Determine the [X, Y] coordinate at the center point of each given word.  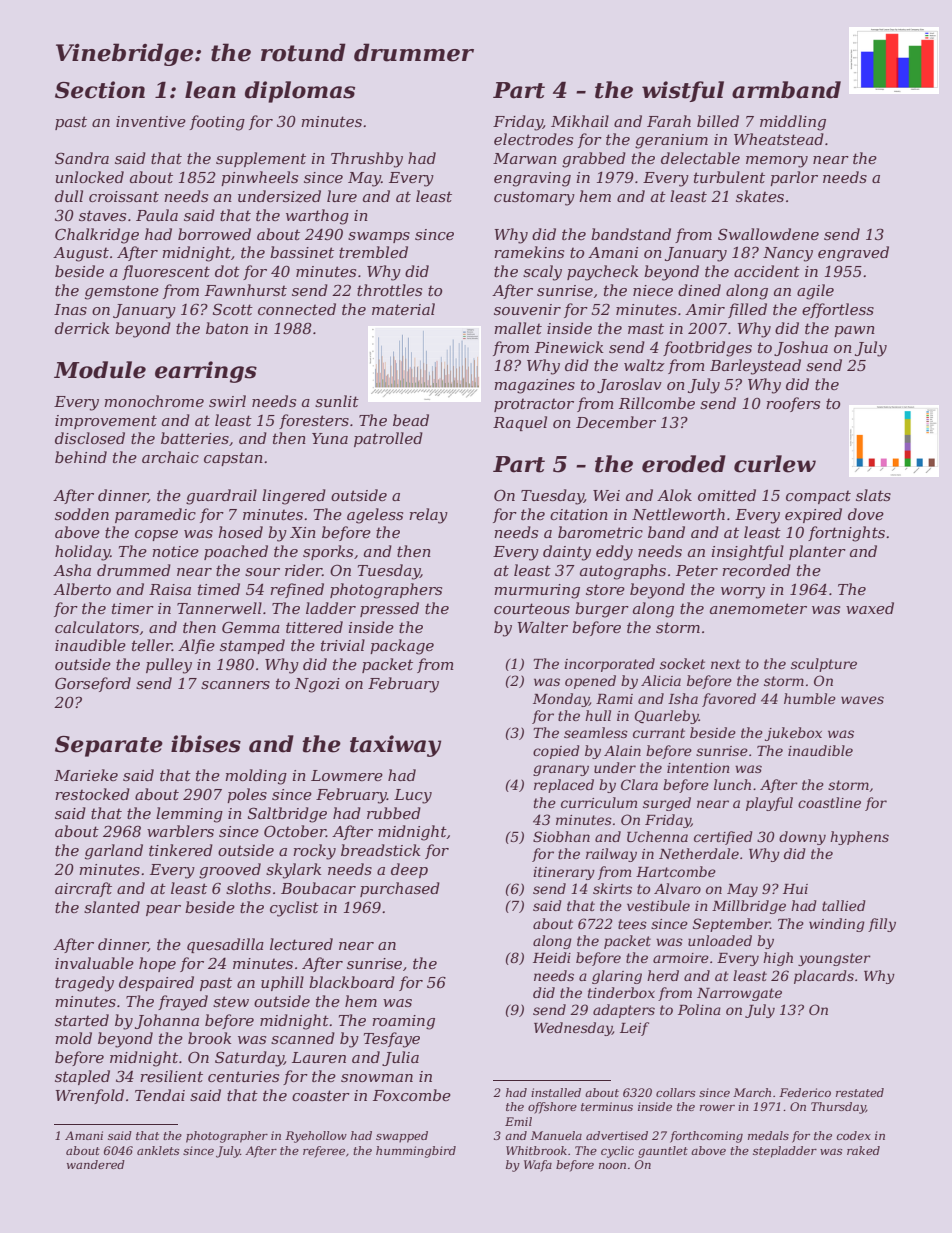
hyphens [859, 838]
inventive [151, 121]
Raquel [520, 423]
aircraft [83, 889]
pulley [169, 666]
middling [793, 123]
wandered [96, 1164]
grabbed [594, 160]
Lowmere [347, 775]
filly [882, 925]
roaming [403, 1022]
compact [818, 497]
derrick [82, 328]
